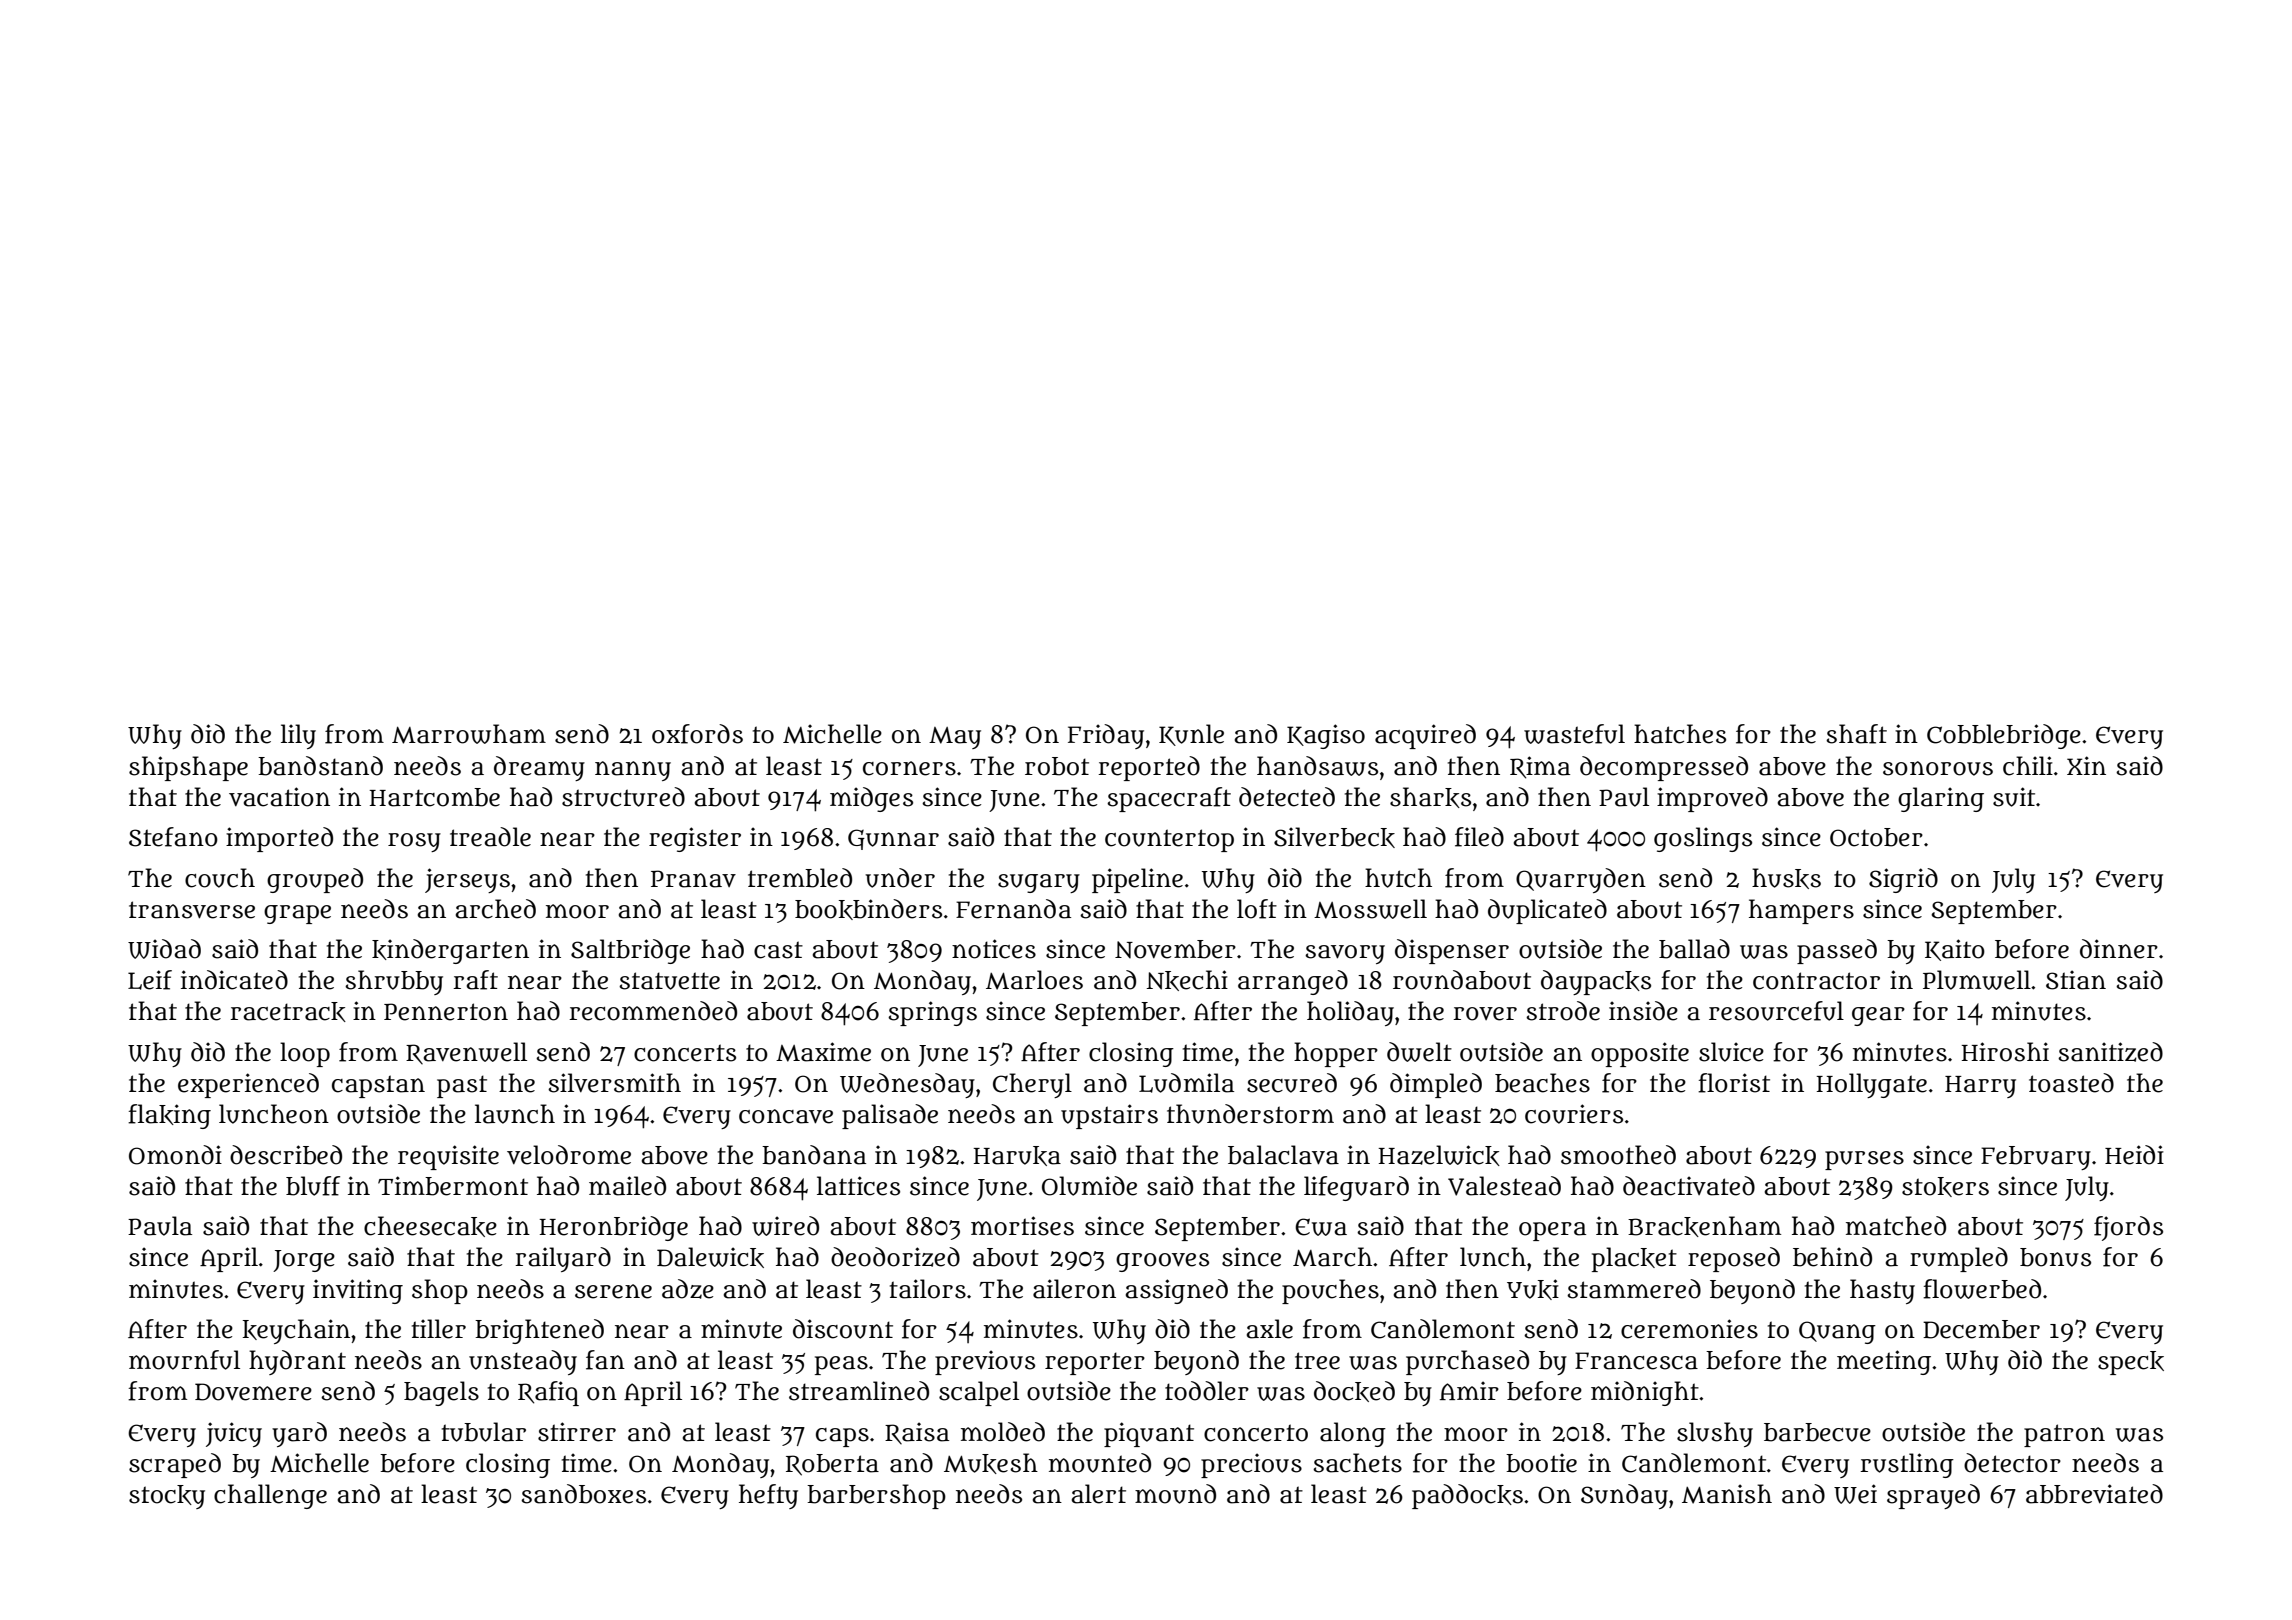  Describe the element at coordinates (279, 839) in the page. I see `imported` at that location.
